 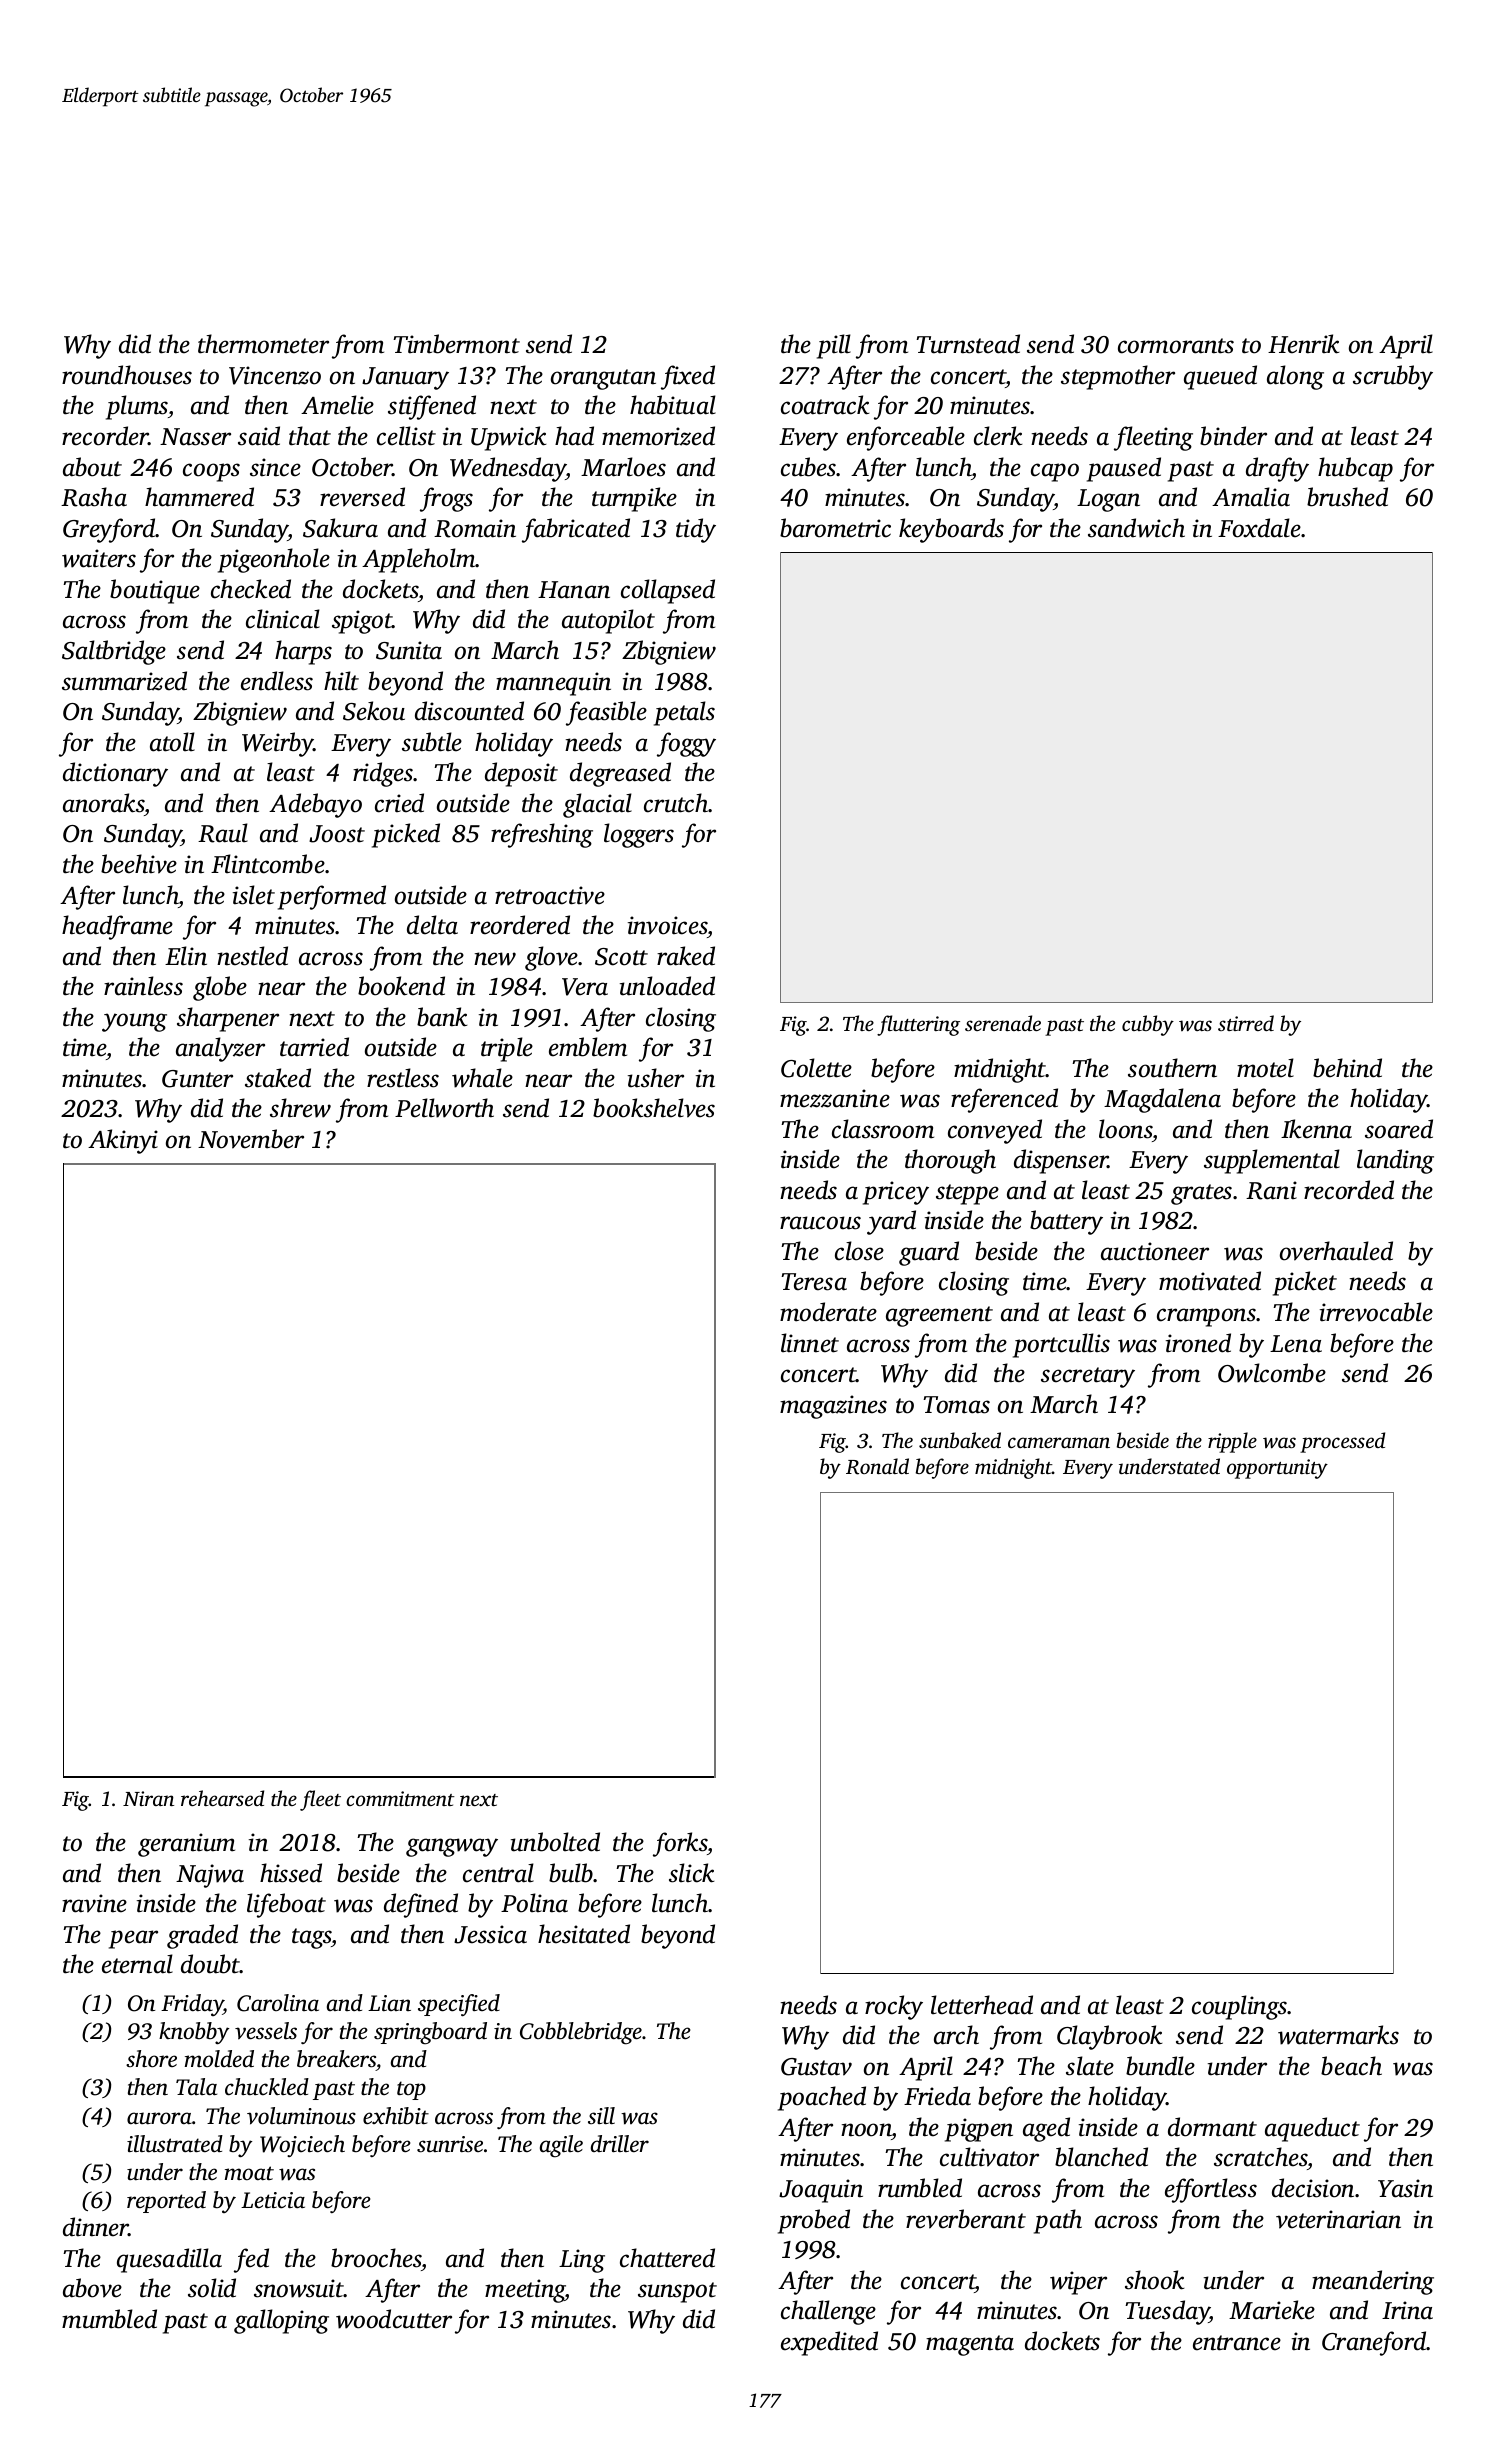 I want to click on waiters, so click(x=99, y=558).
